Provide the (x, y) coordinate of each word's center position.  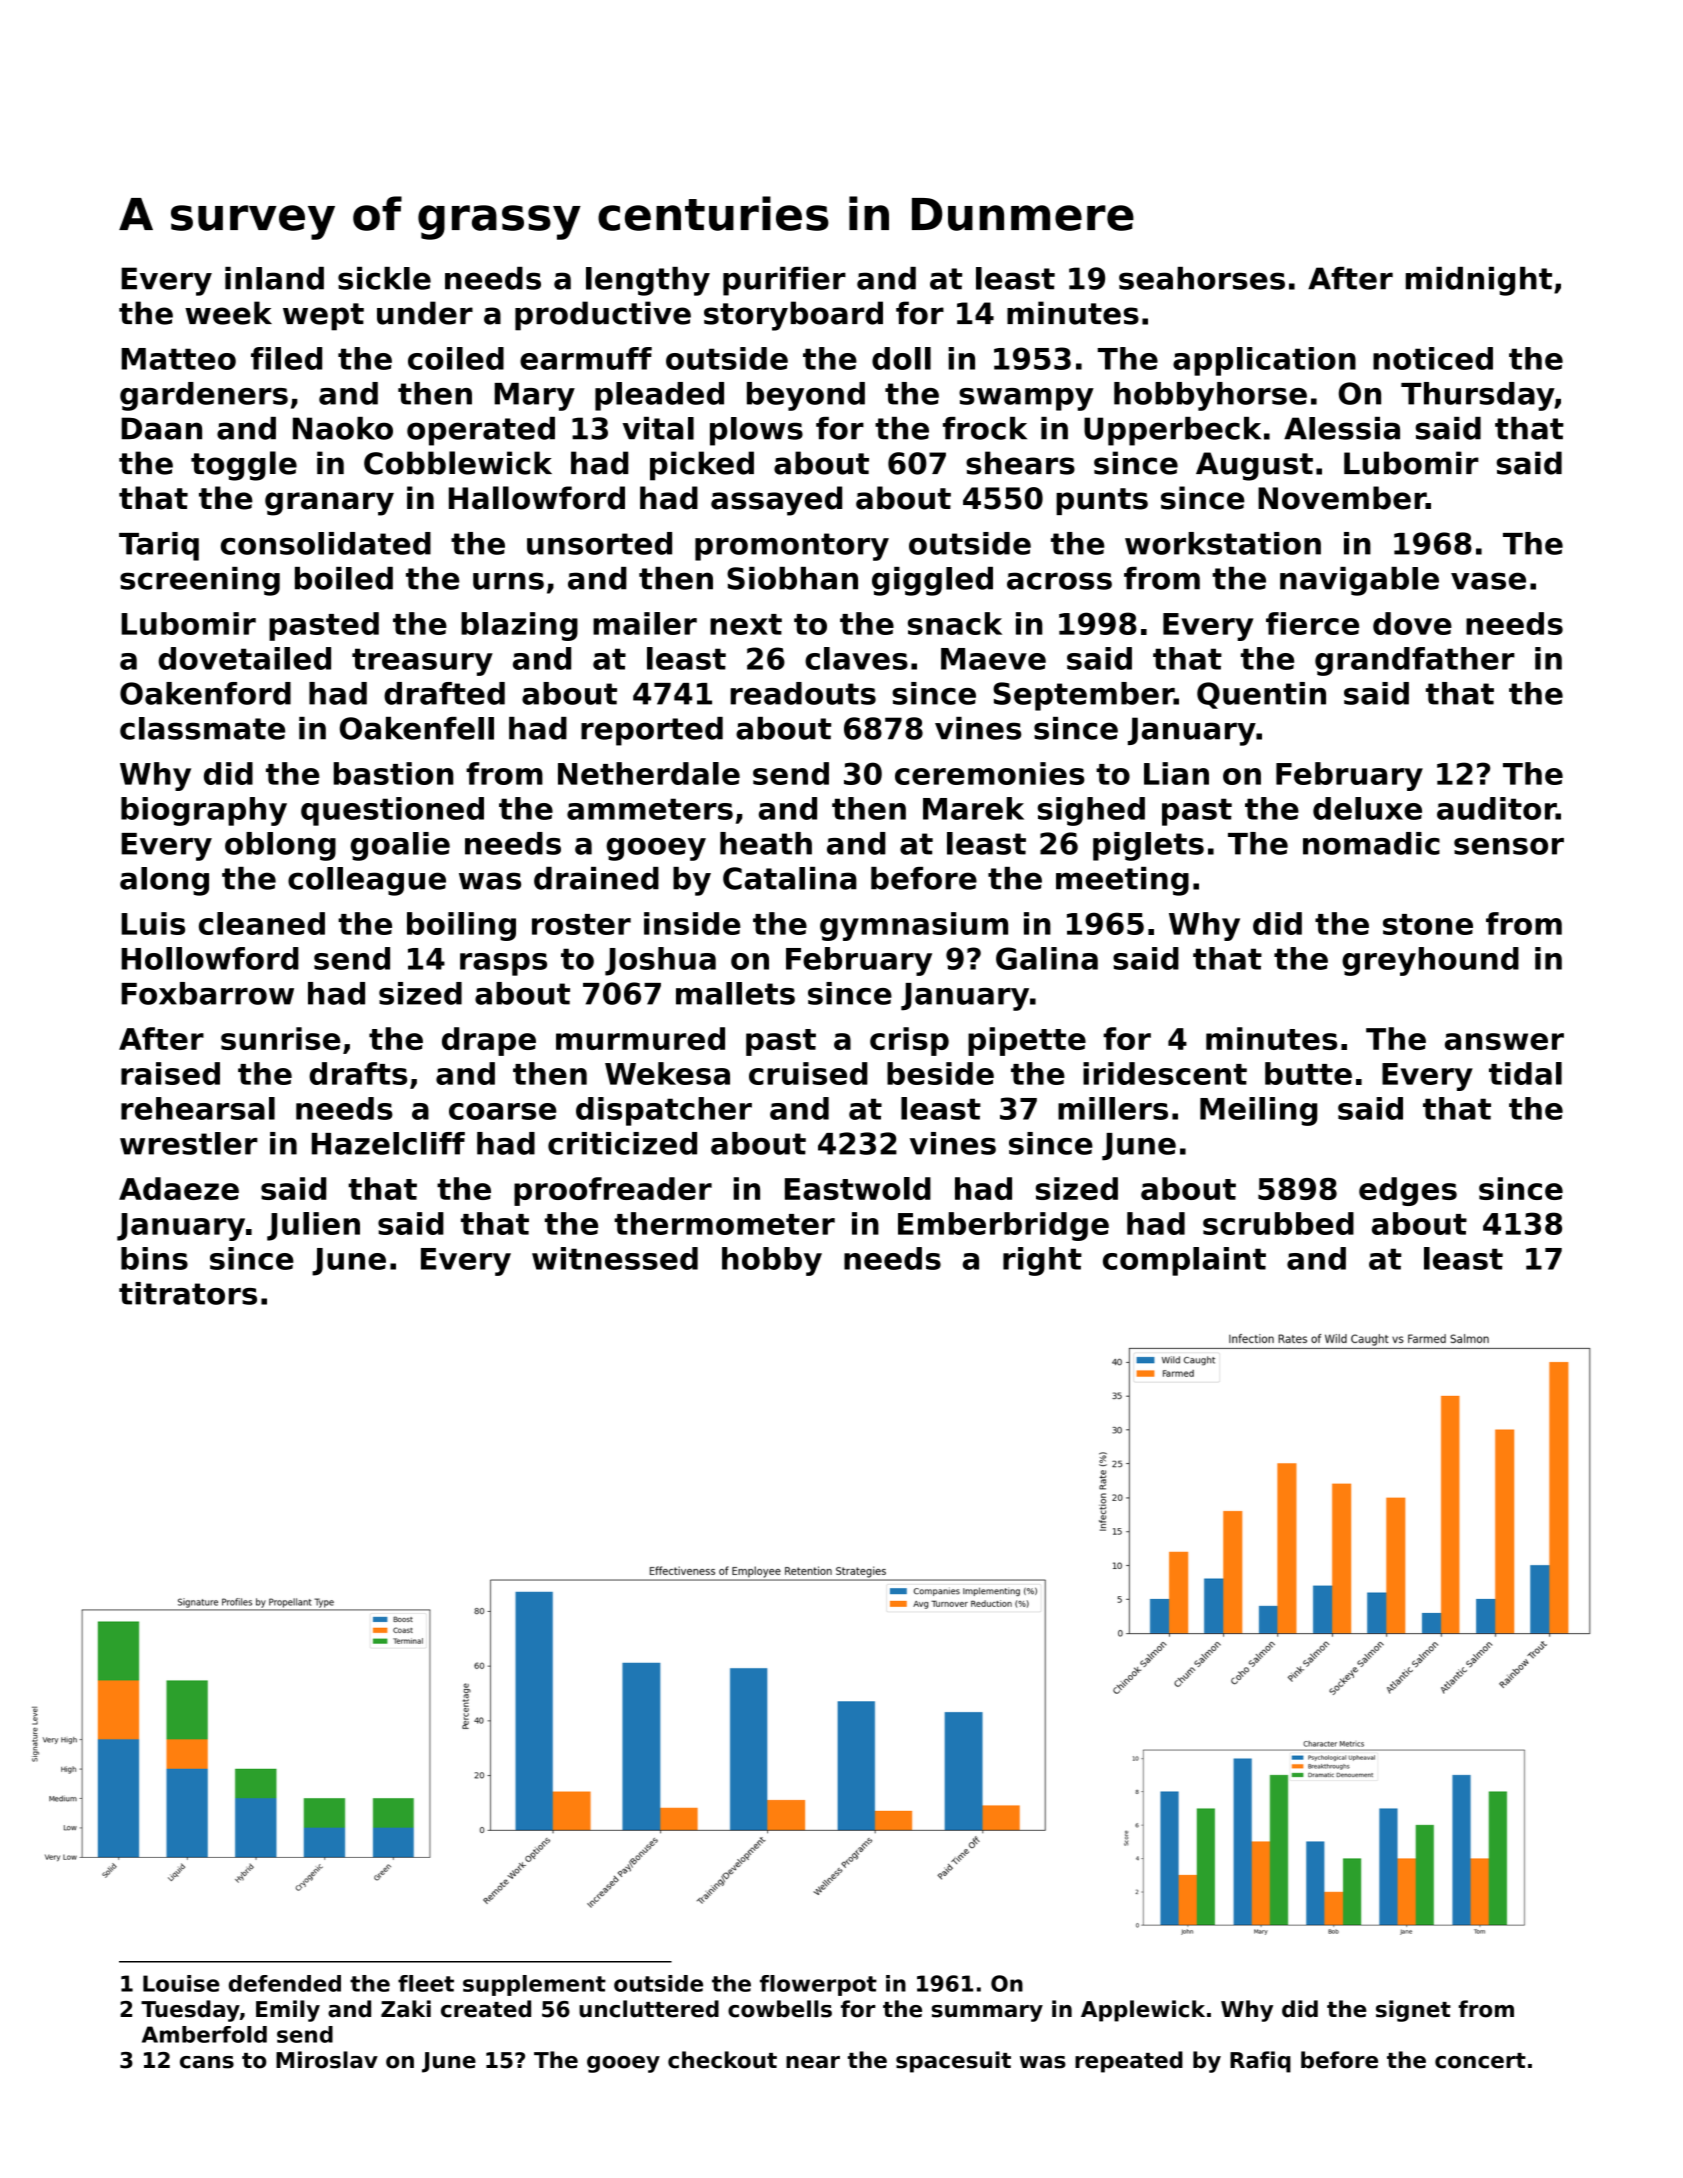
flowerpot (818, 1985)
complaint (1184, 1261)
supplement (534, 1985)
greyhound (1430, 961)
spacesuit (953, 2062)
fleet (426, 1983)
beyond (806, 396)
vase (1488, 581)
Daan (161, 428)
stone (1428, 924)
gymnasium (914, 926)
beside (940, 1073)
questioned (392, 811)
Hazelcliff (388, 1143)
